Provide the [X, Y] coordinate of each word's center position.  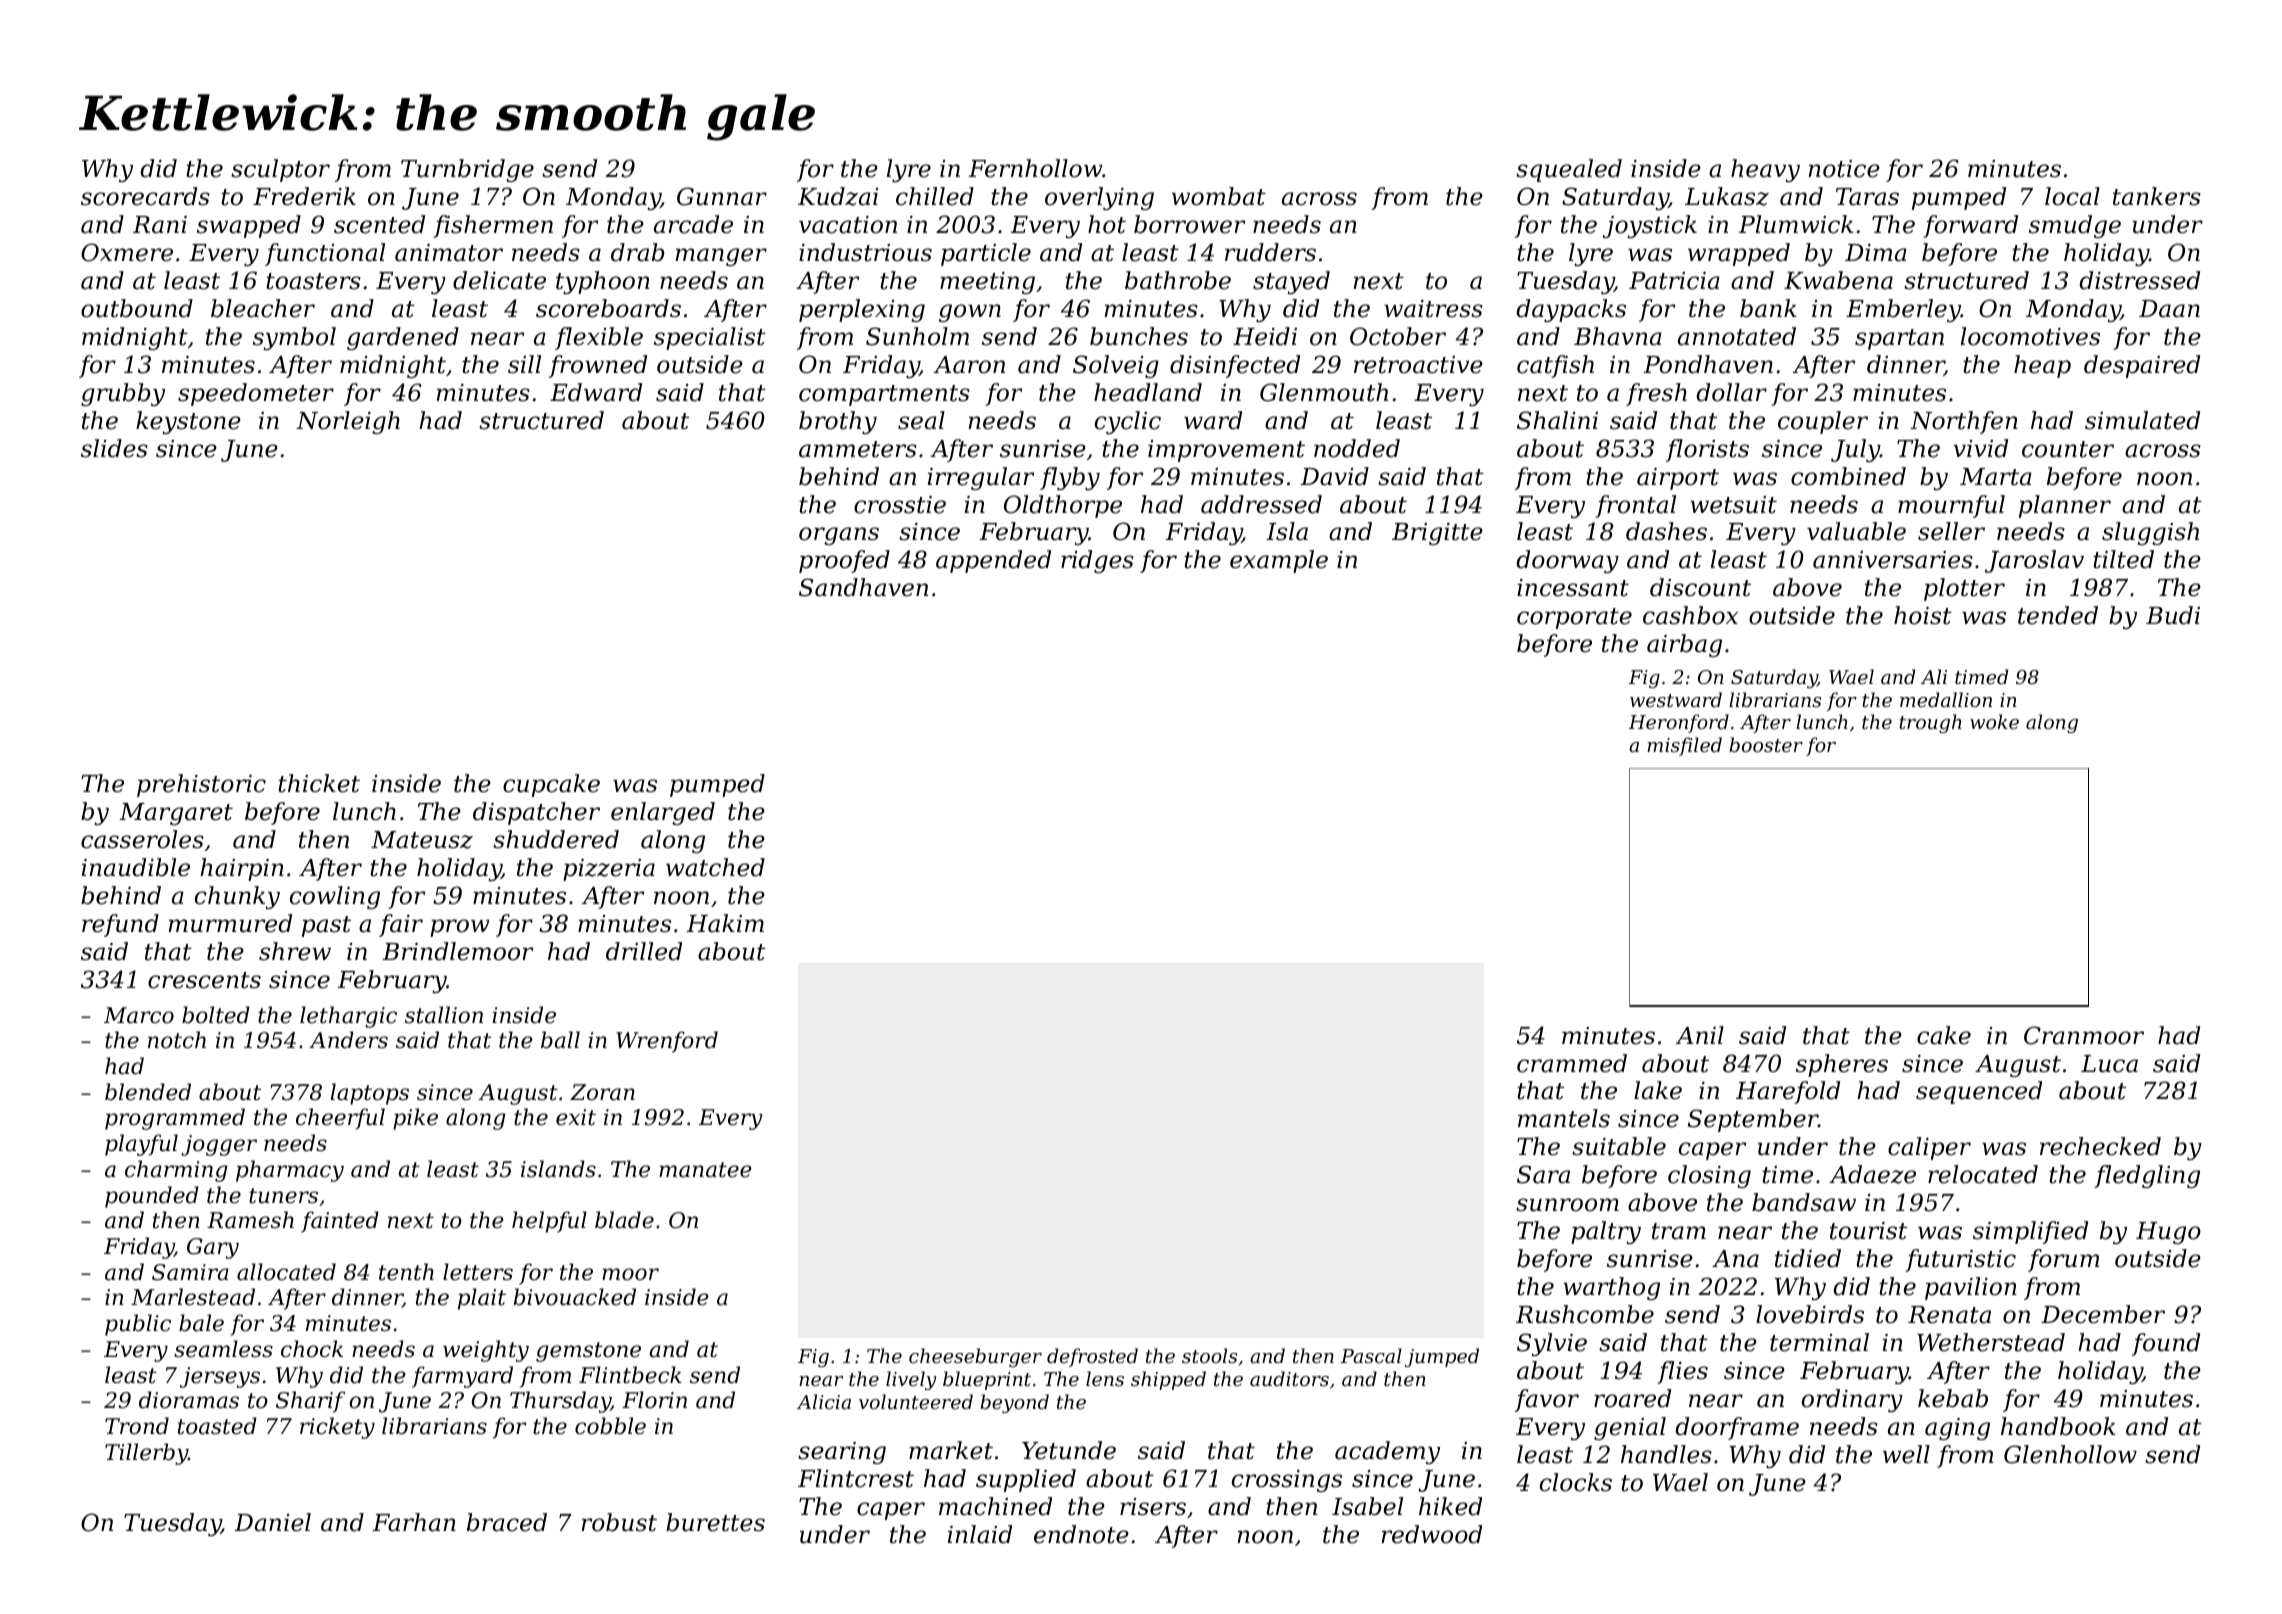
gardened [403, 338]
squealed [1569, 170]
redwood [1432, 1534]
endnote [1081, 1534]
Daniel [272, 1522]
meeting [987, 283]
